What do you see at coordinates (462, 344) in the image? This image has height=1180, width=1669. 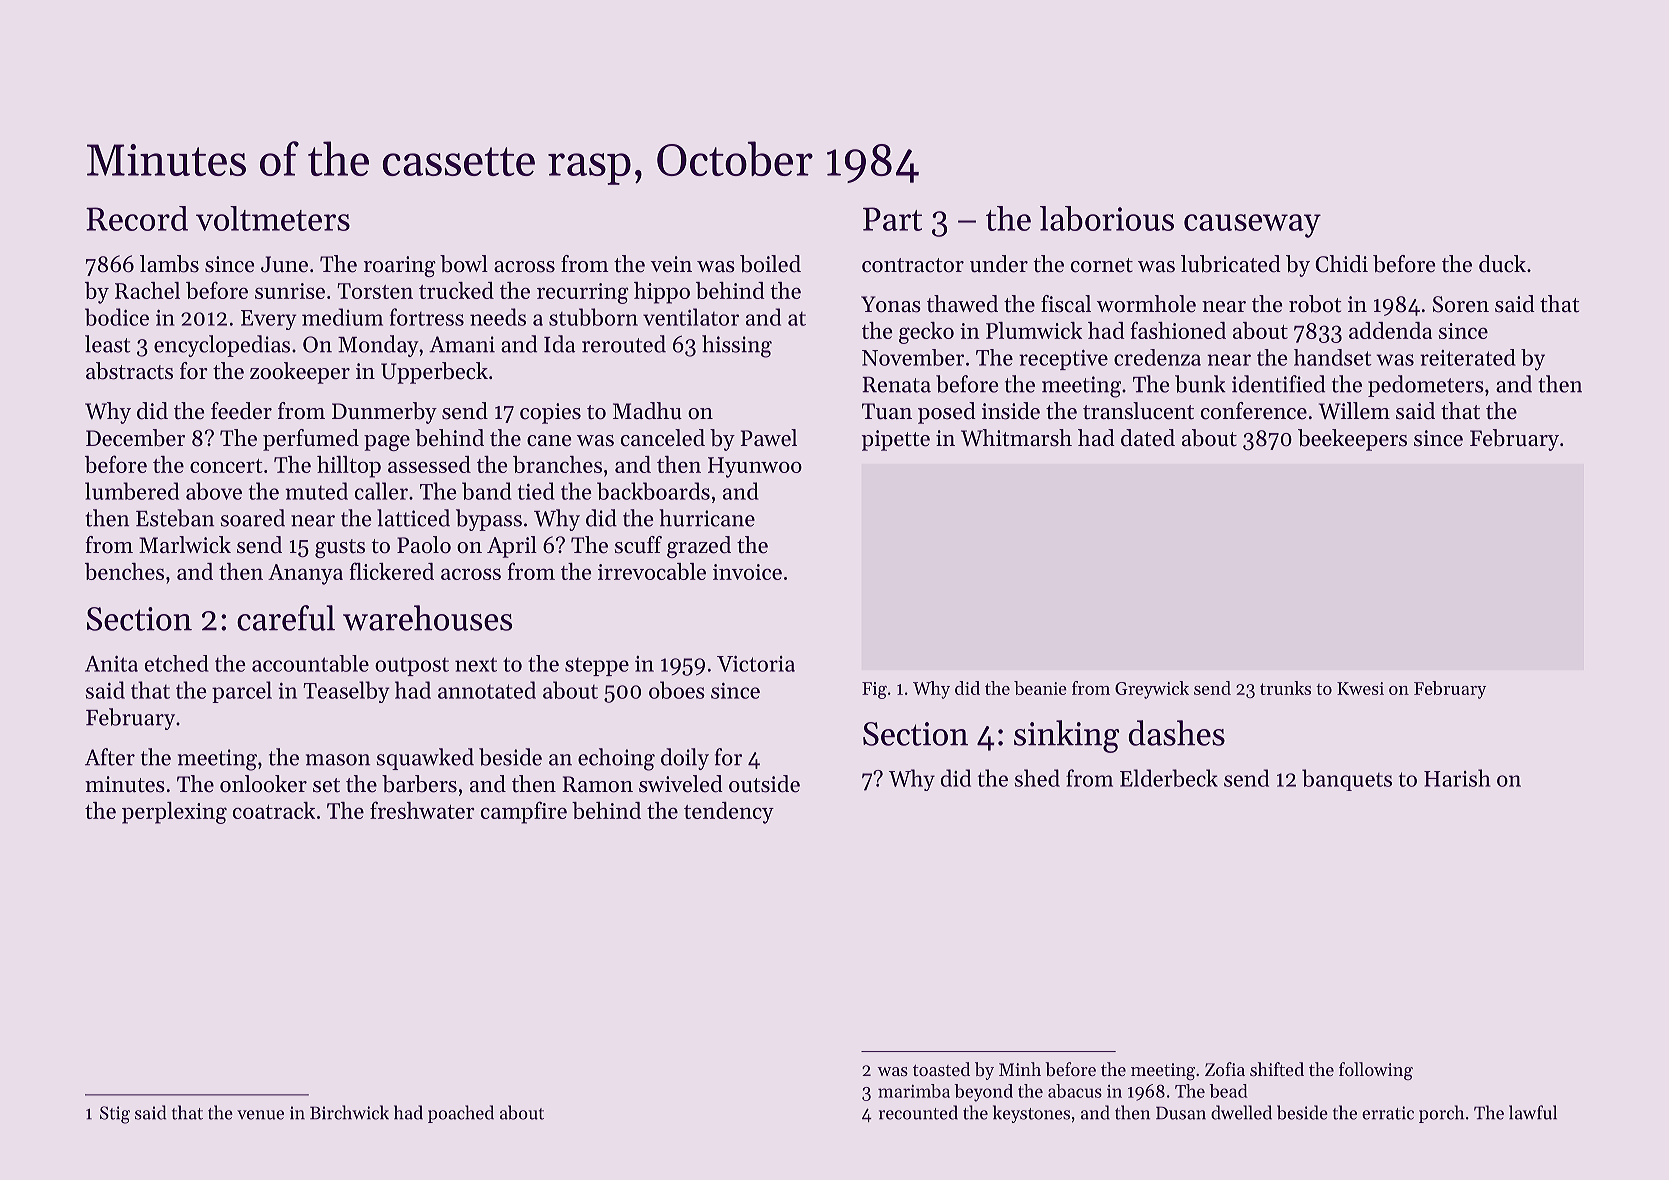 I see `Amani` at bounding box center [462, 344].
